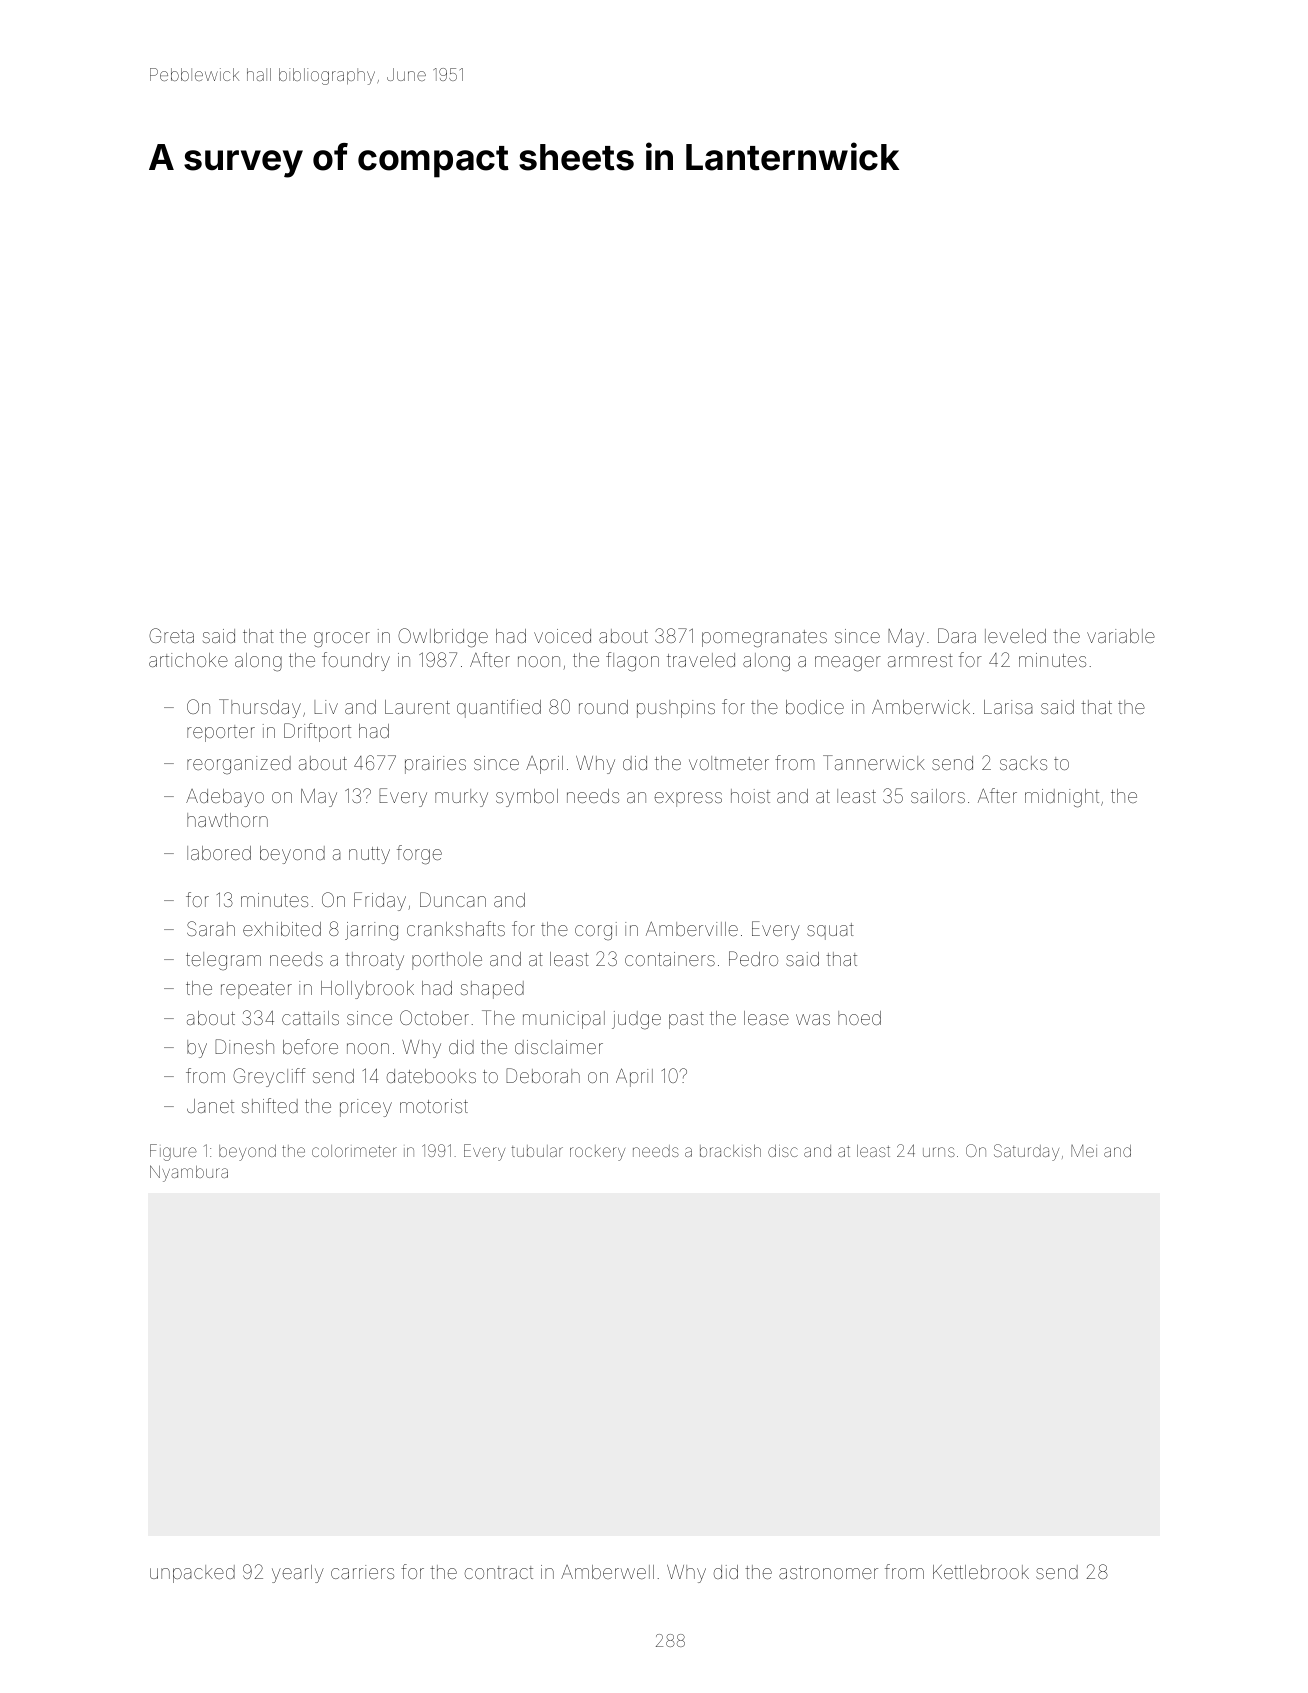 This document has width=1308, height=1693. Describe the element at coordinates (211, 928) in the document. I see `Sarah` at that location.
